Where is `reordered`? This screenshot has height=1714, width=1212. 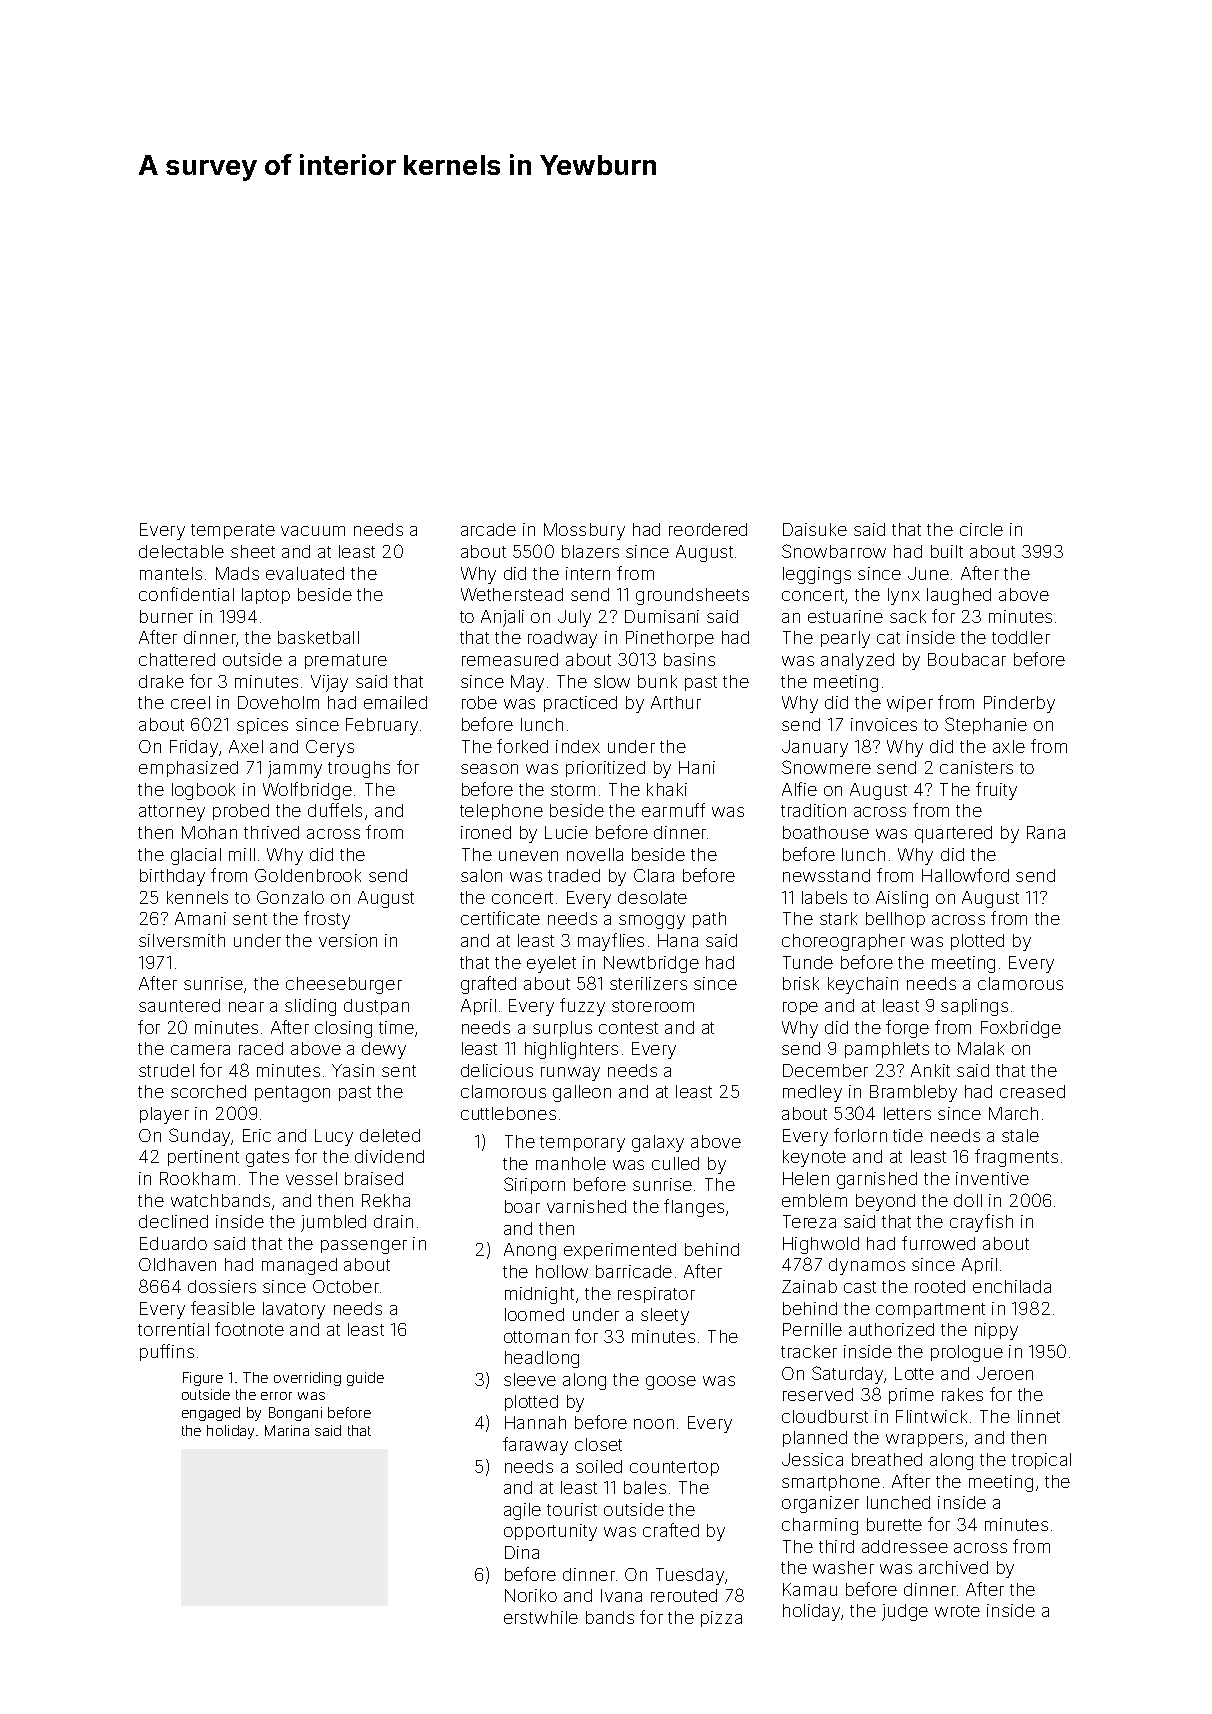 reordered is located at coordinates (708, 529).
